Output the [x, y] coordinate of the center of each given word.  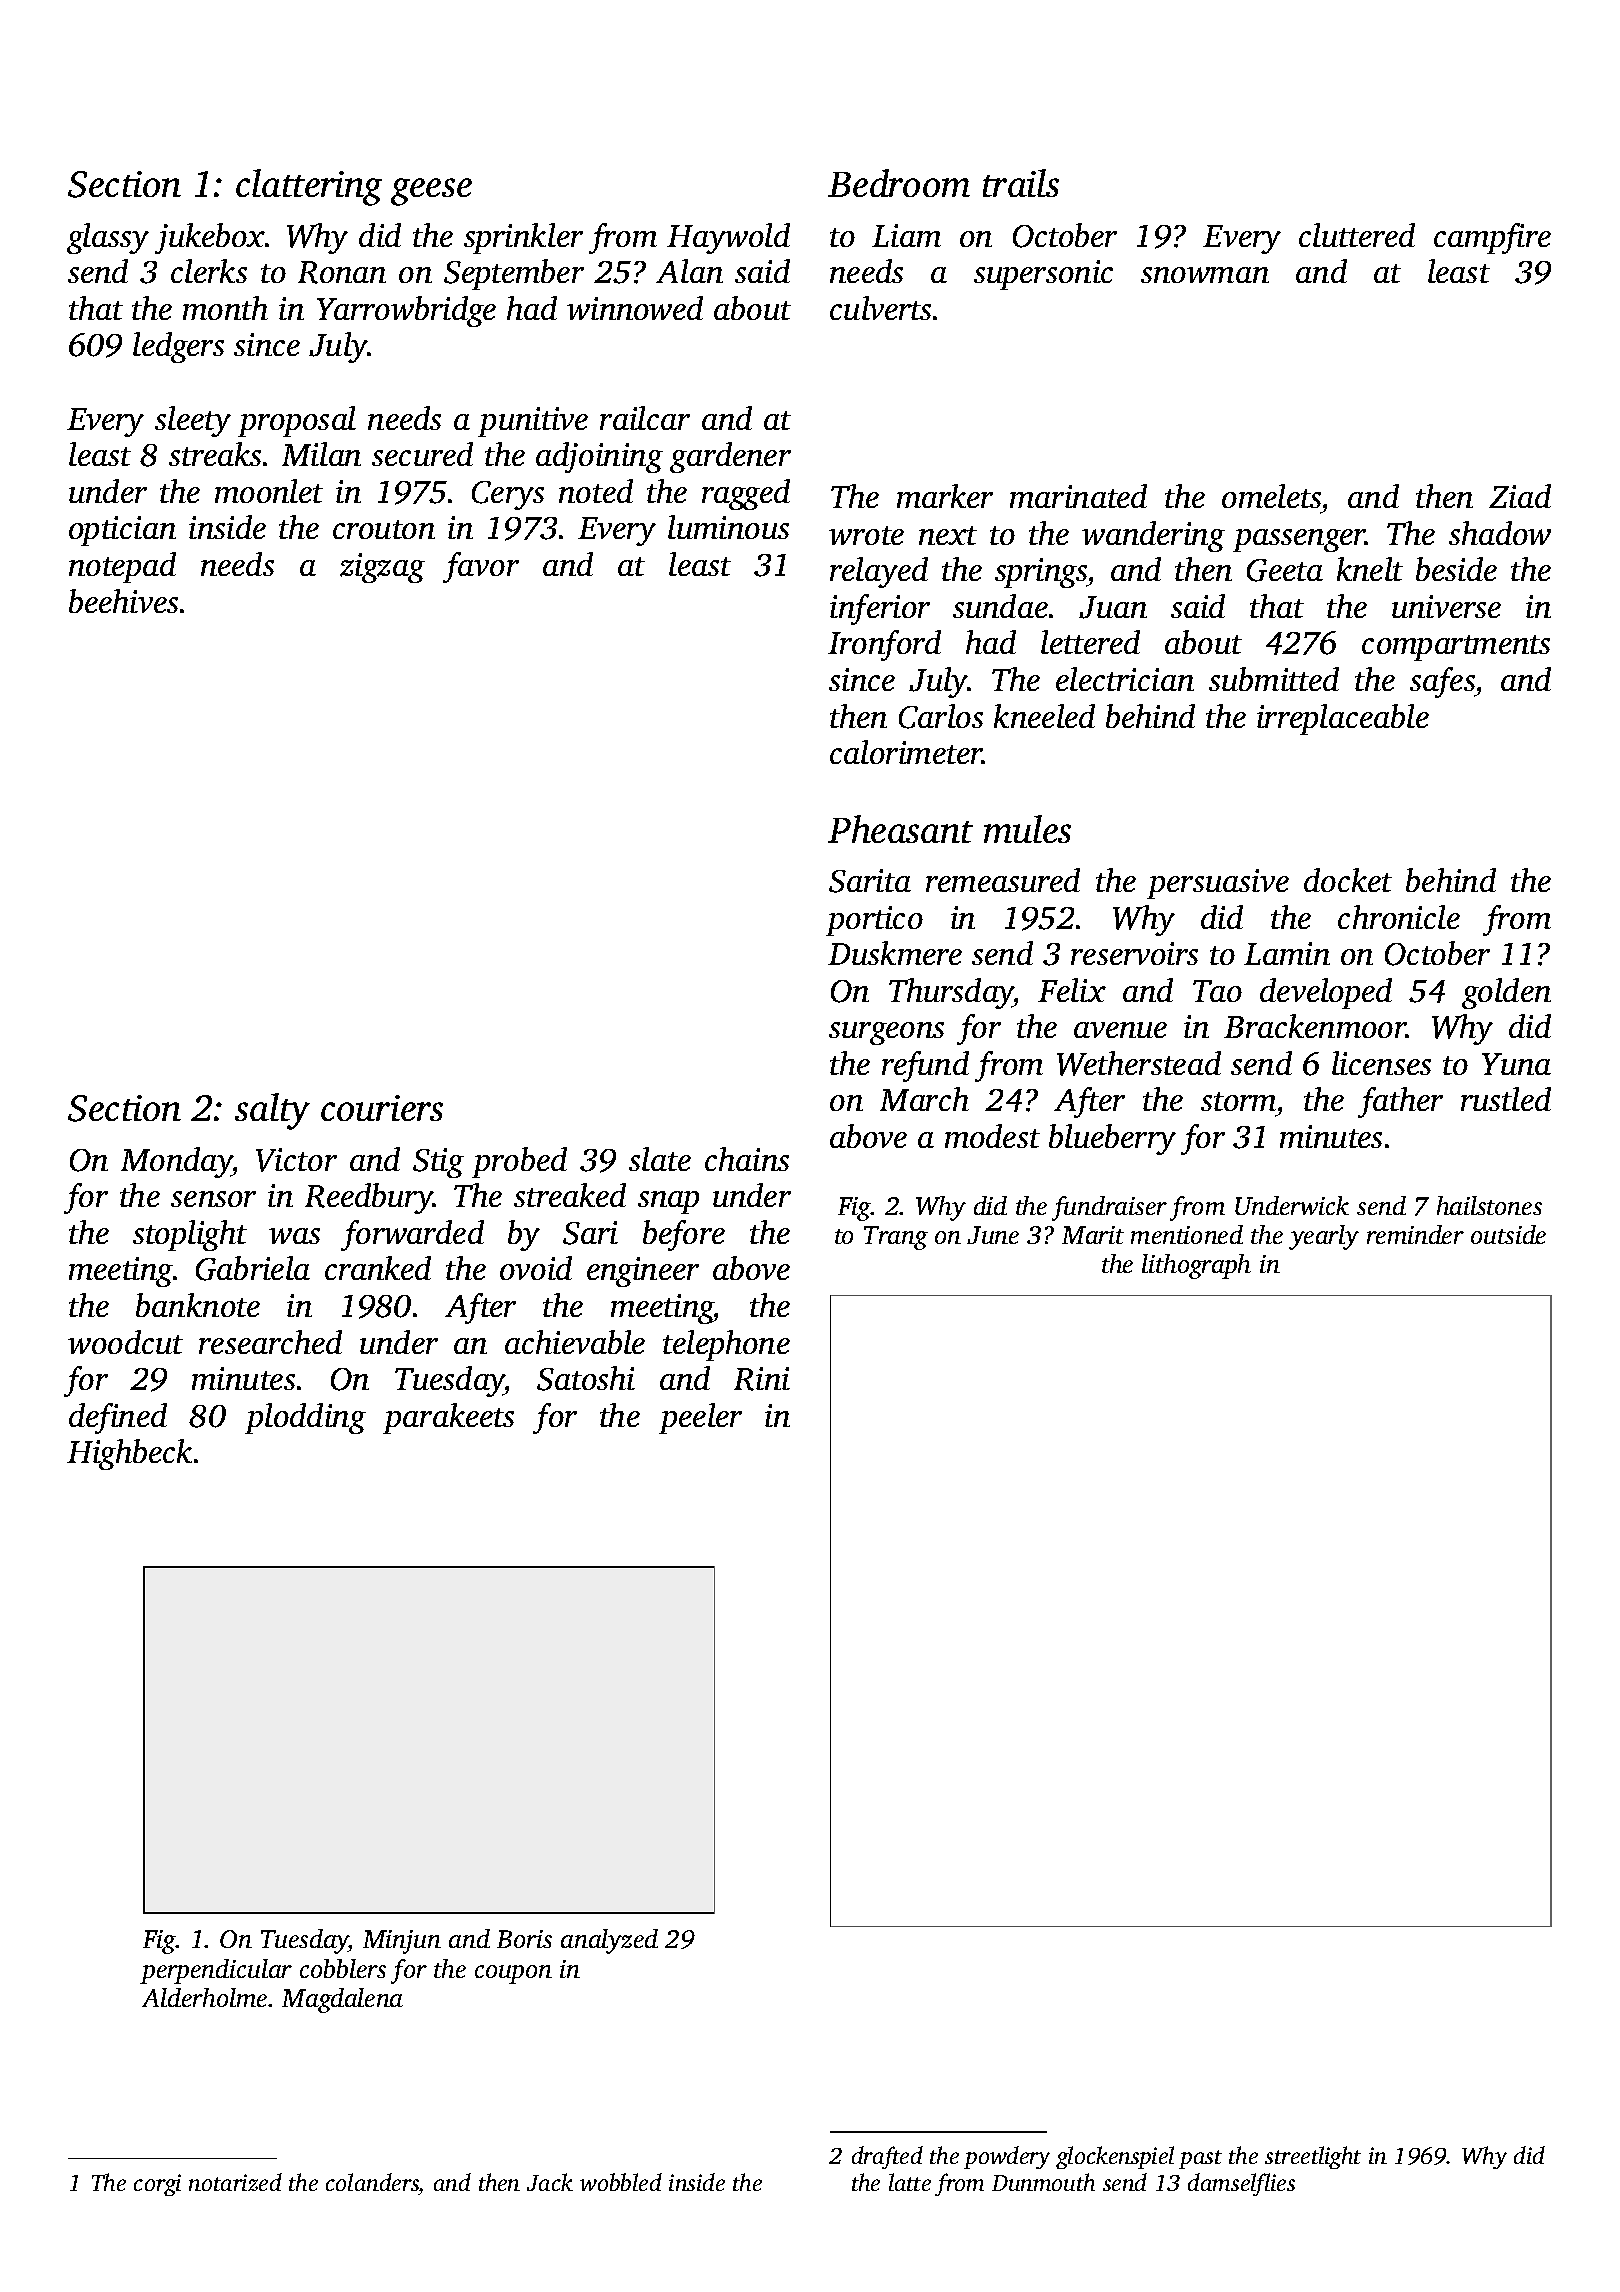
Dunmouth [1043, 2182]
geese [431, 192]
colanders [372, 2182]
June [993, 1235]
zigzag [382, 568]
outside [1508, 1234]
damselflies [1241, 2184]
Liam [906, 235]
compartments [1456, 648]
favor [481, 567]
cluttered [1357, 235]
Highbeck [129, 1454]
